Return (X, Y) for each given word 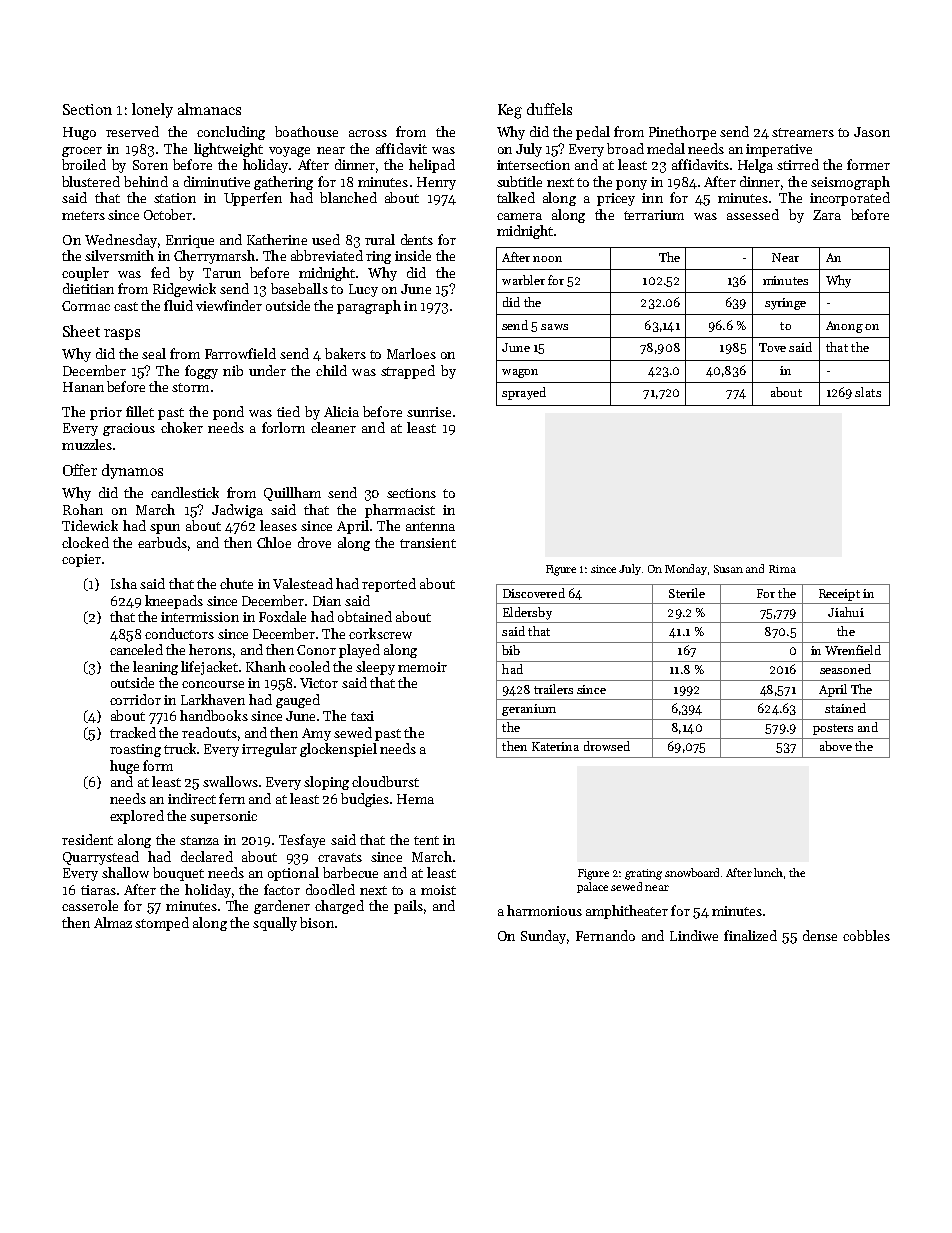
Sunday (543, 937)
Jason (872, 132)
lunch (768, 872)
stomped (162, 924)
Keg (510, 111)
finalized (750, 935)
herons (210, 649)
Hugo (79, 133)
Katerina (555, 746)
